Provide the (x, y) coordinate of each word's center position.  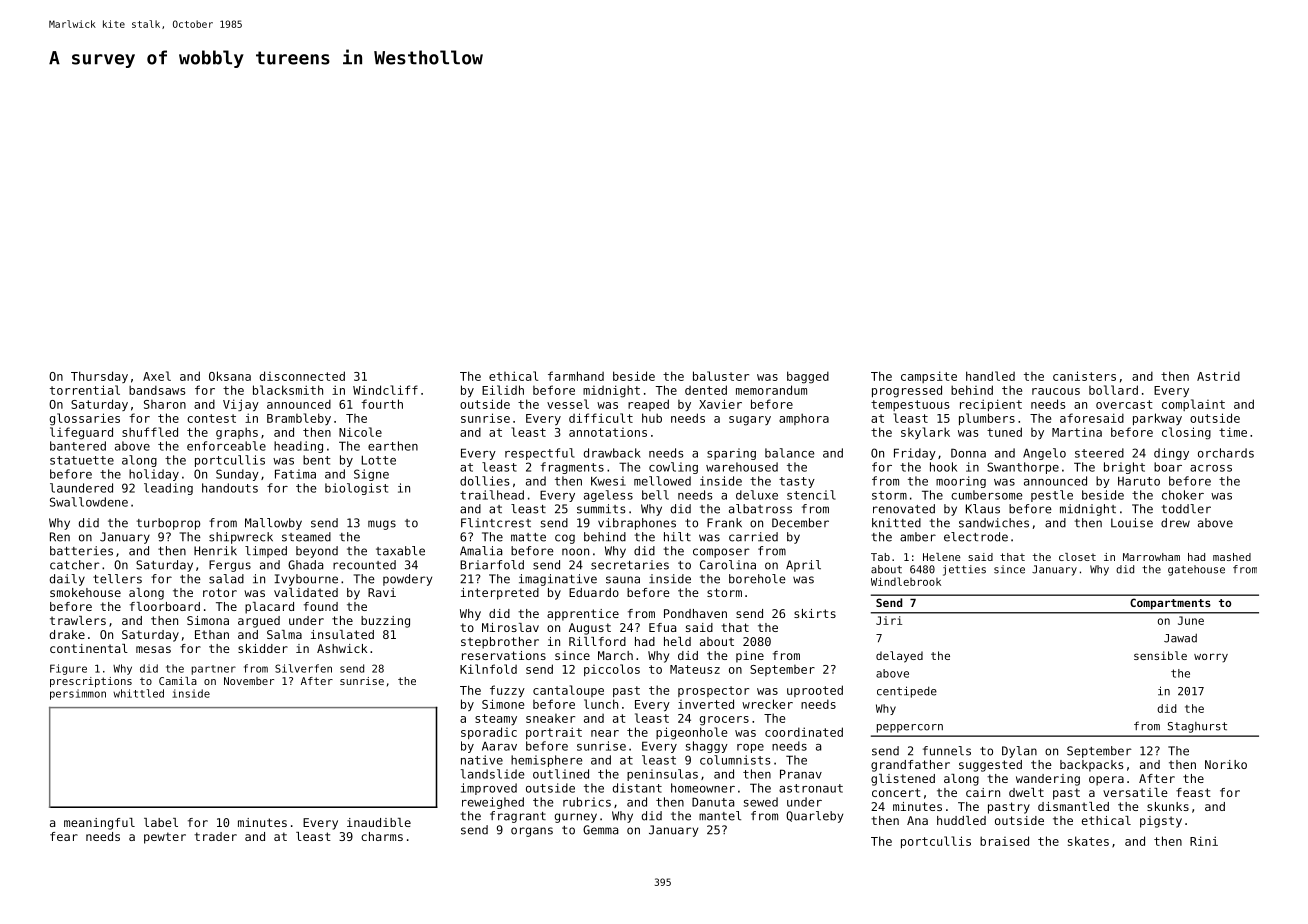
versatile (1135, 792)
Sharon (165, 404)
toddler (1186, 509)
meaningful (99, 824)
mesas (153, 649)
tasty (797, 482)
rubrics (587, 802)
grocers (724, 721)
